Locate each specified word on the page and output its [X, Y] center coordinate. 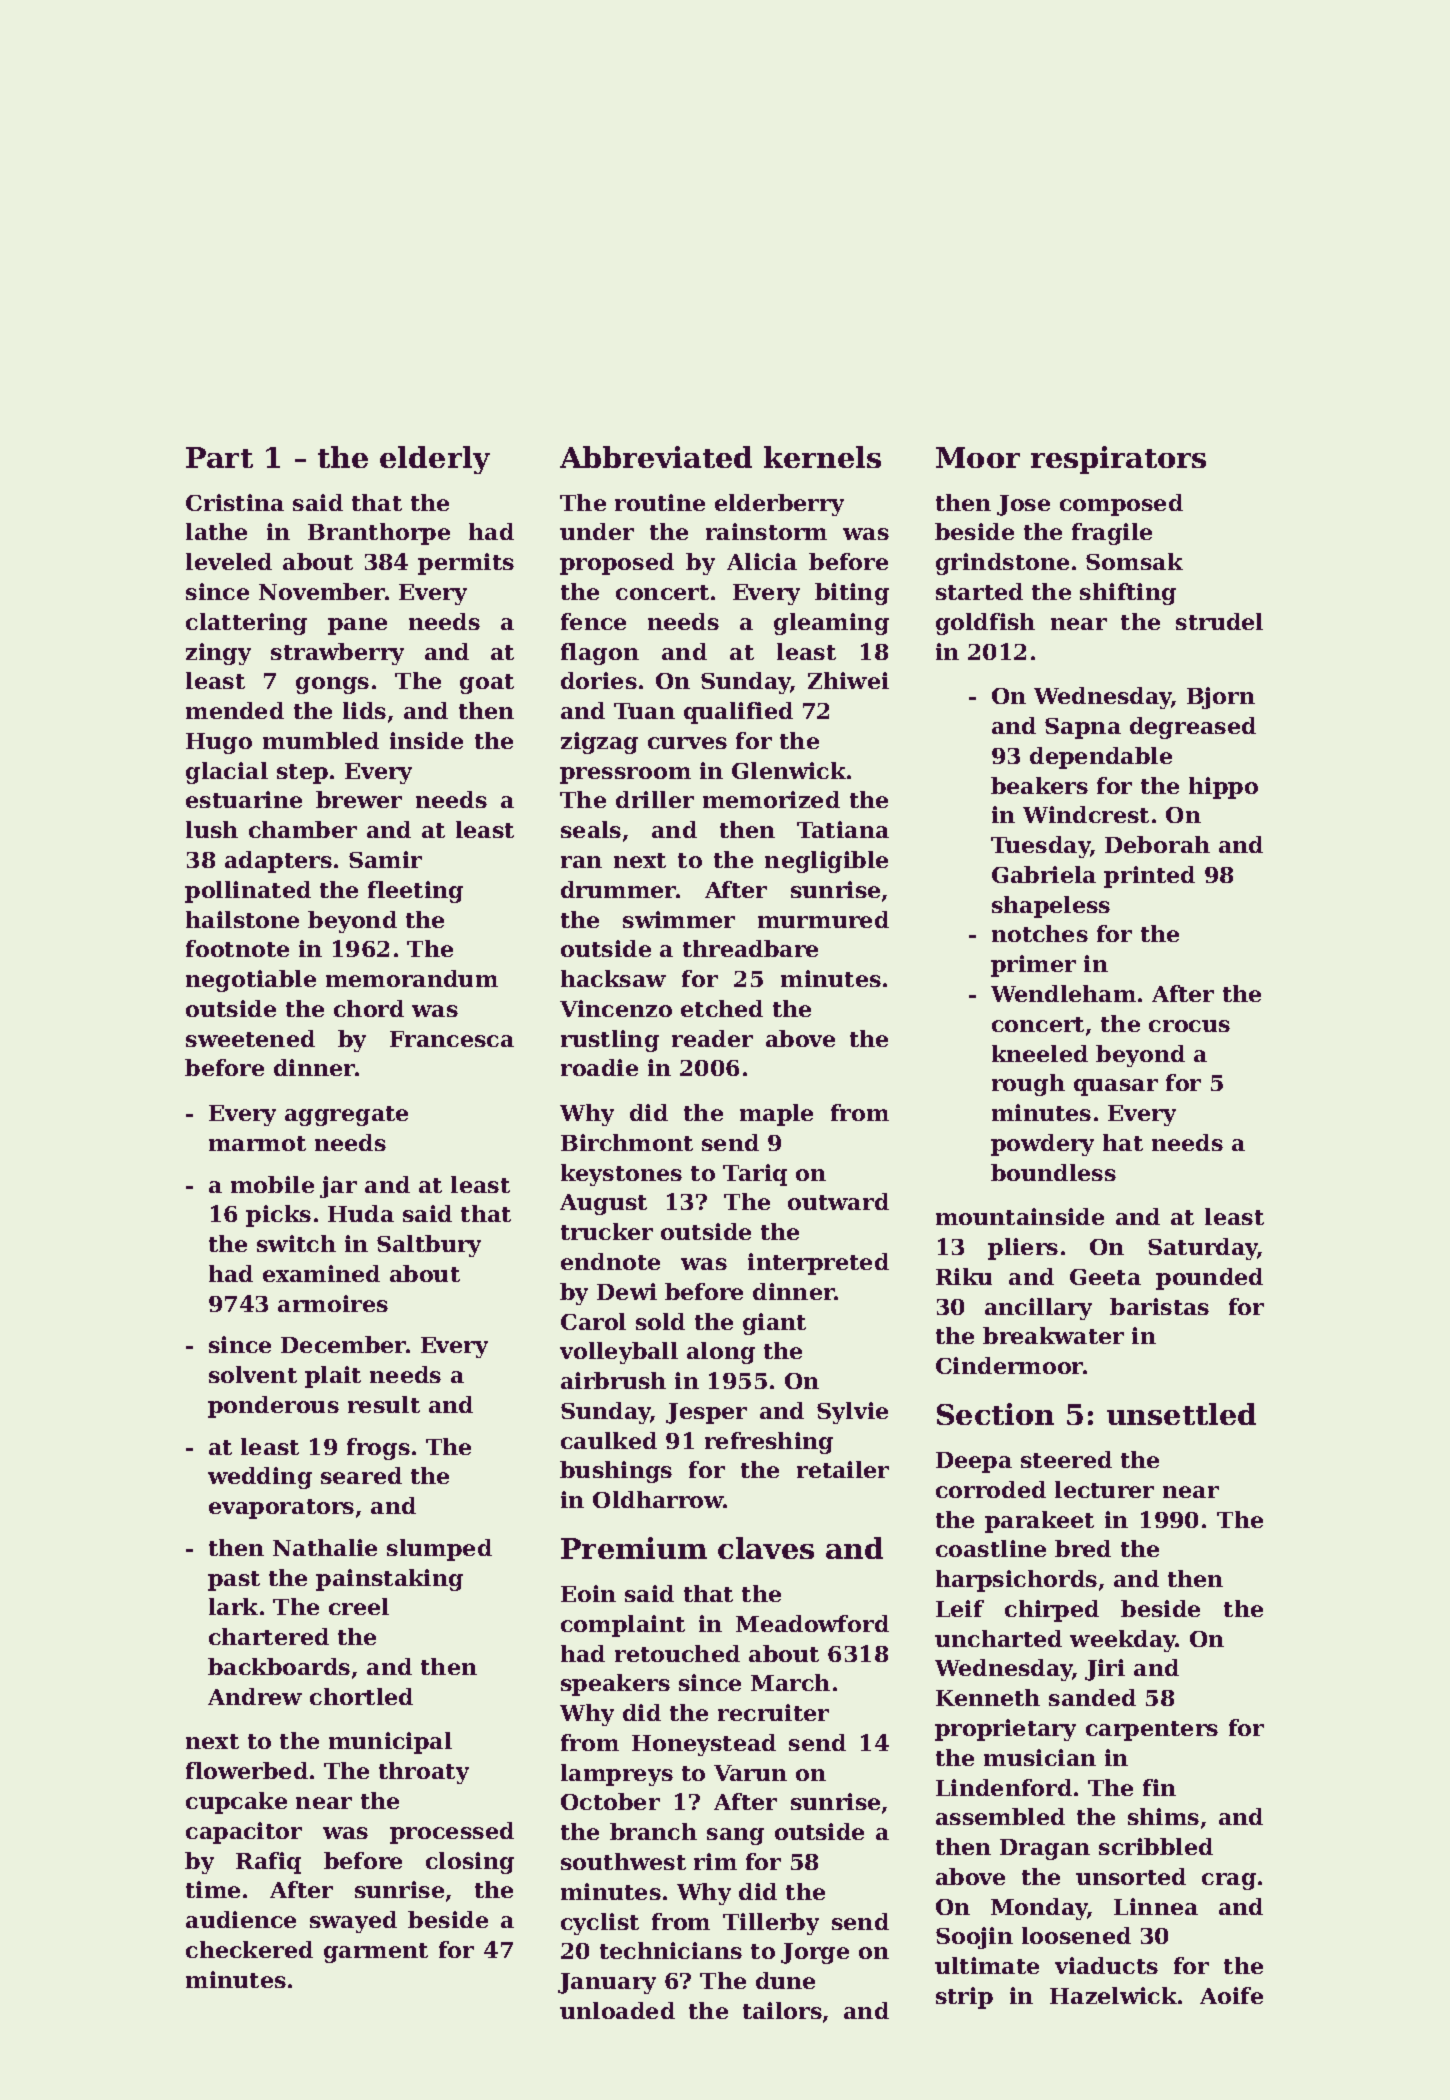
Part [219, 457]
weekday [1123, 1641]
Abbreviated [656, 457]
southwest [623, 1861]
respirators [1118, 460]
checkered [249, 1949]
